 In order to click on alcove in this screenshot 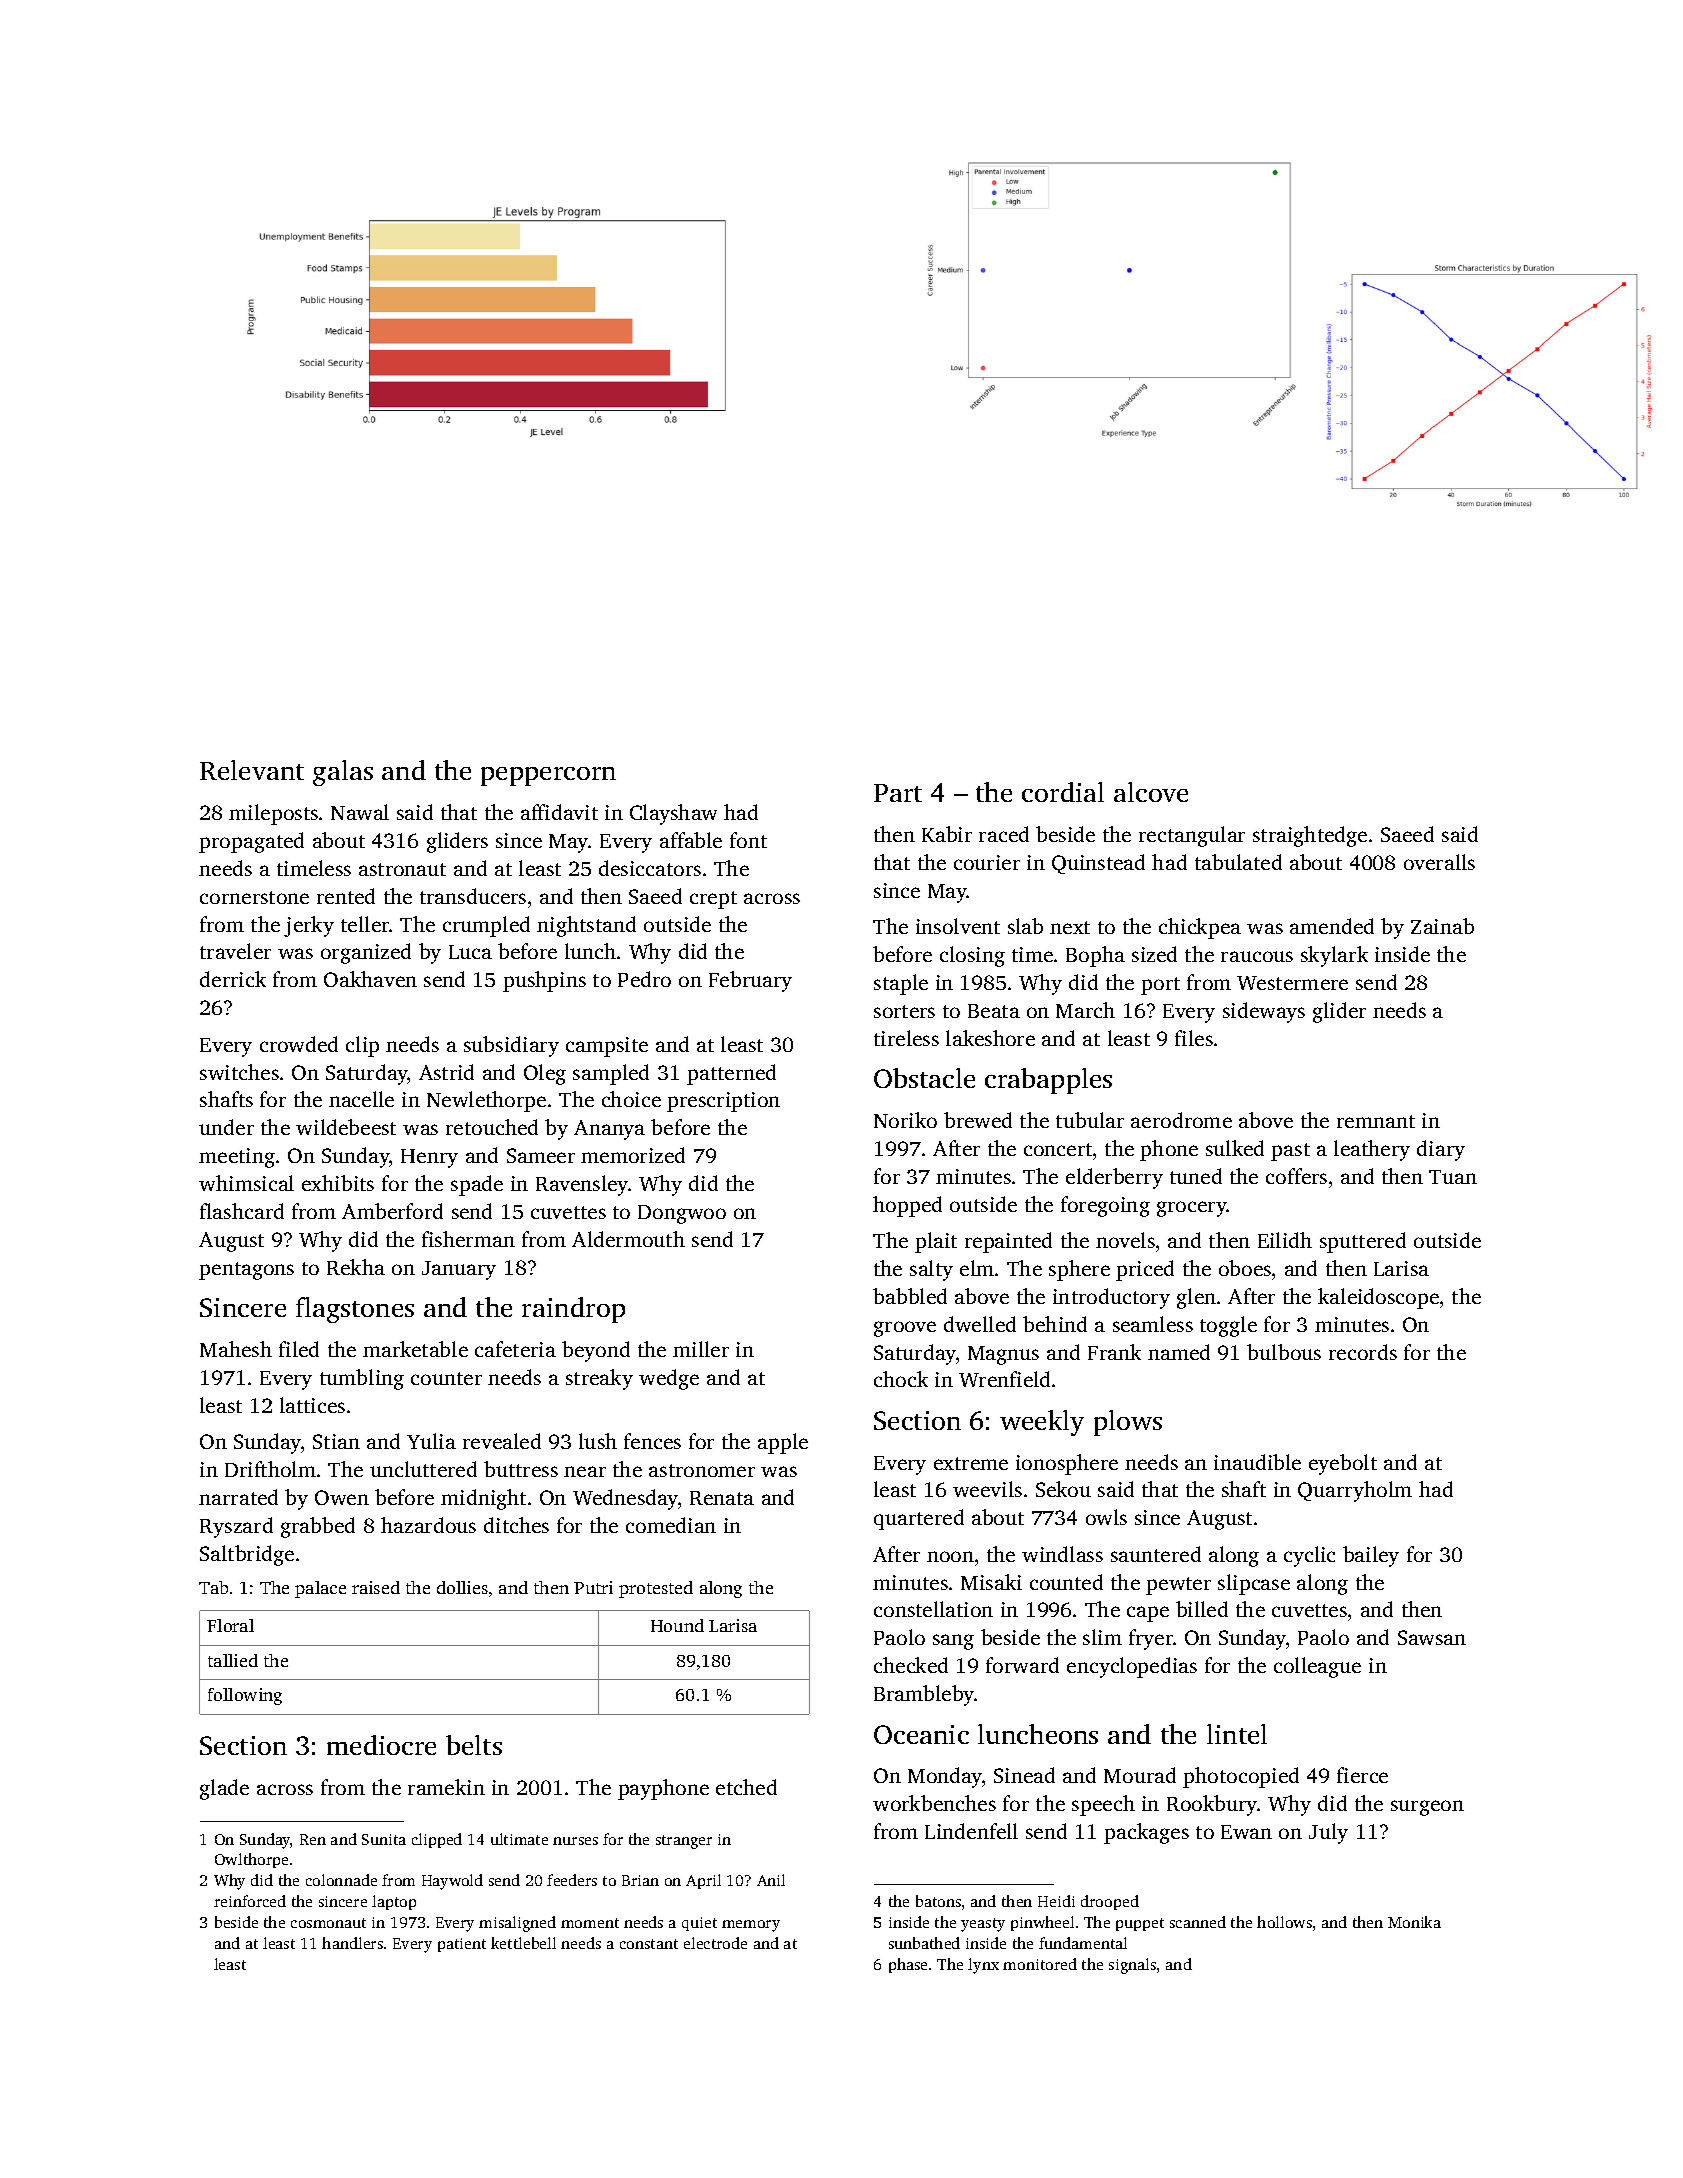, I will do `click(1151, 792)`.
